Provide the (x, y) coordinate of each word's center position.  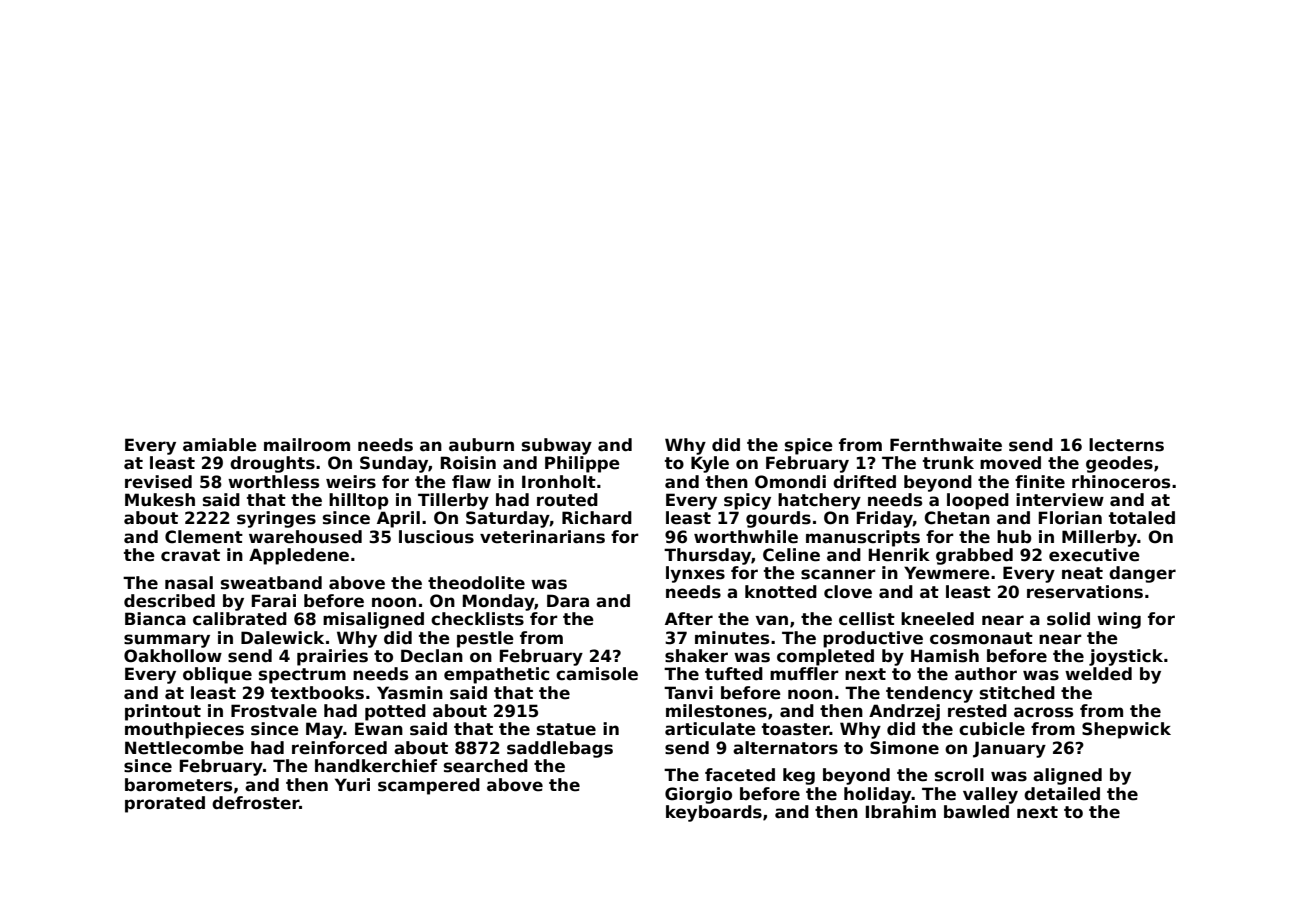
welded (1098, 674)
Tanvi (688, 692)
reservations (1085, 592)
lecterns (1126, 445)
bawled (976, 812)
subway (557, 446)
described (169, 601)
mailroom (307, 445)
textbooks (317, 693)
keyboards (714, 813)
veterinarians (542, 537)
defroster (255, 803)
